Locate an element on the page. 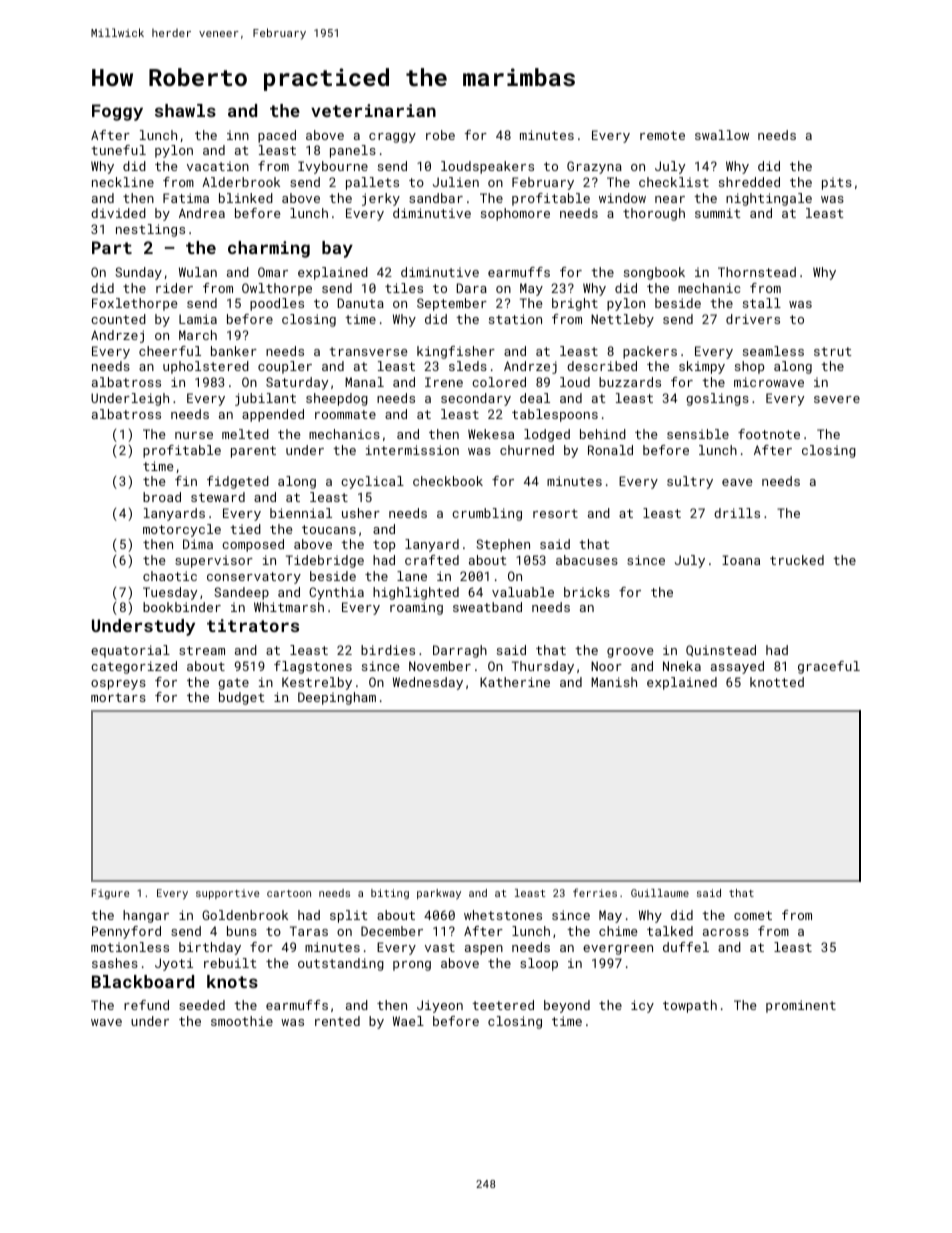  conservatory is located at coordinates (254, 578).
